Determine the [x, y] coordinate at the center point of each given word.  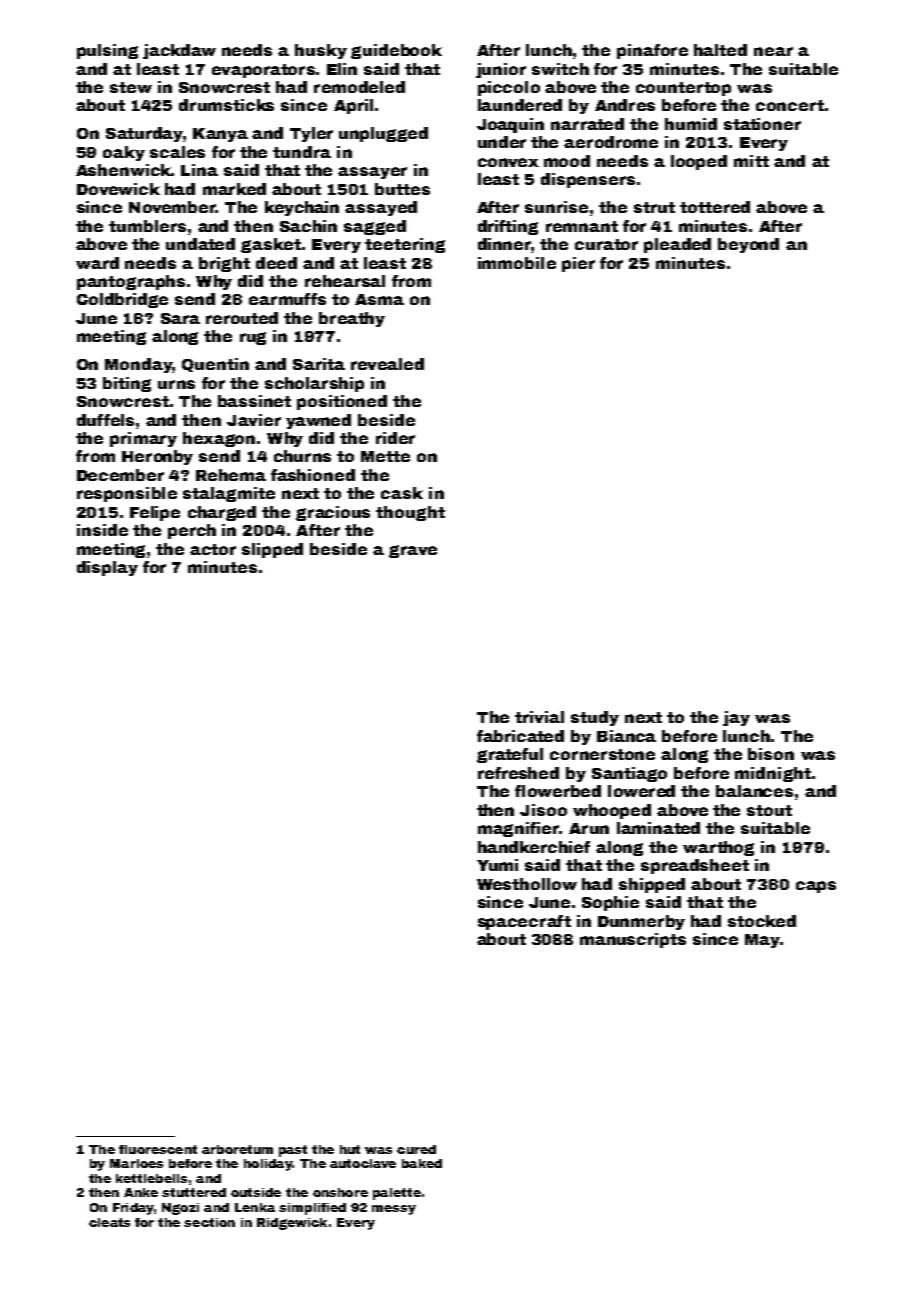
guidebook [396, 51]
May [762, 941]
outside [256, 1192]
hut [350, 1149]
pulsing [107, 51]
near [773, 51]
